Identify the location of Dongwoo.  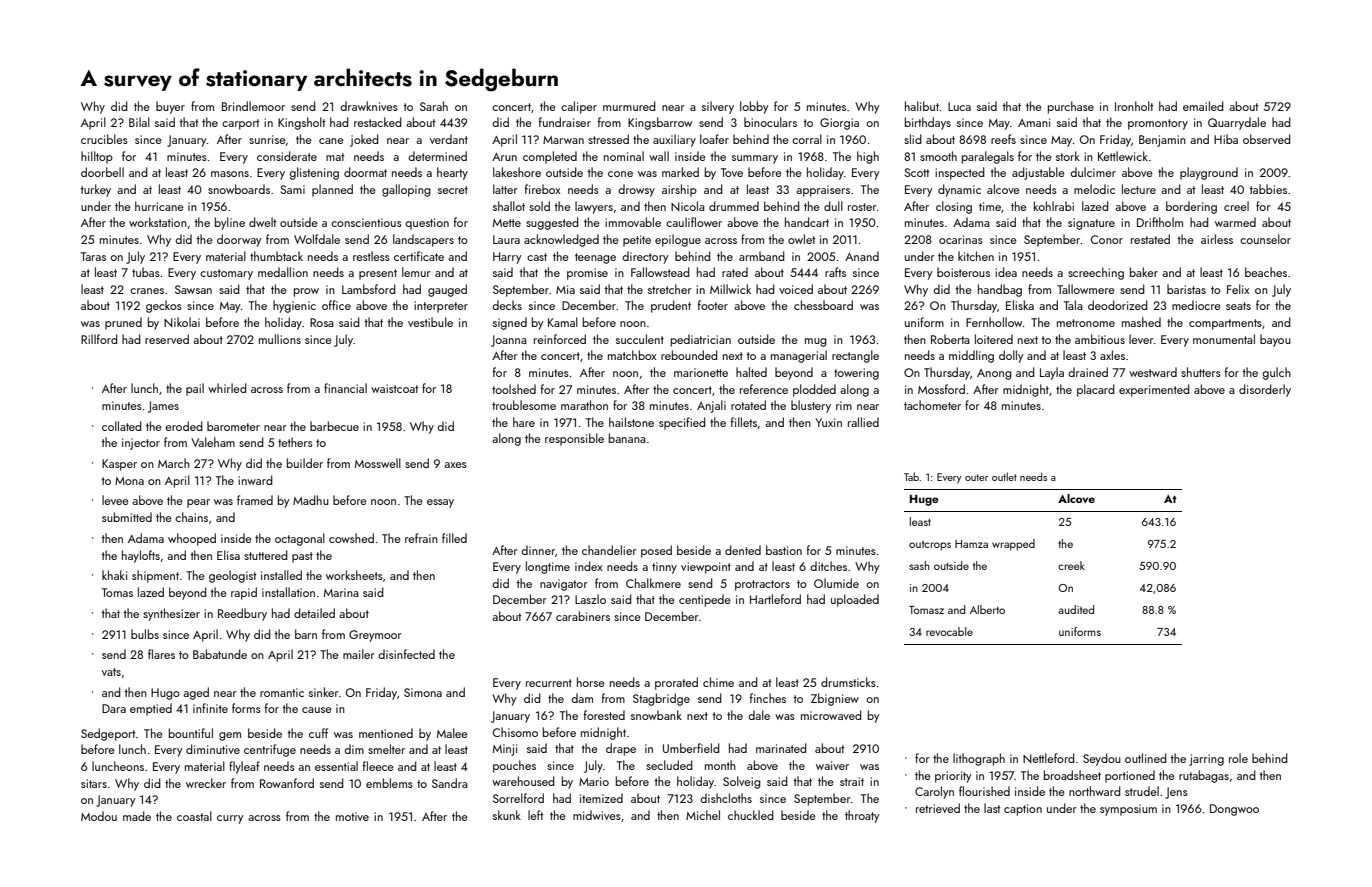
(1234, 810).
